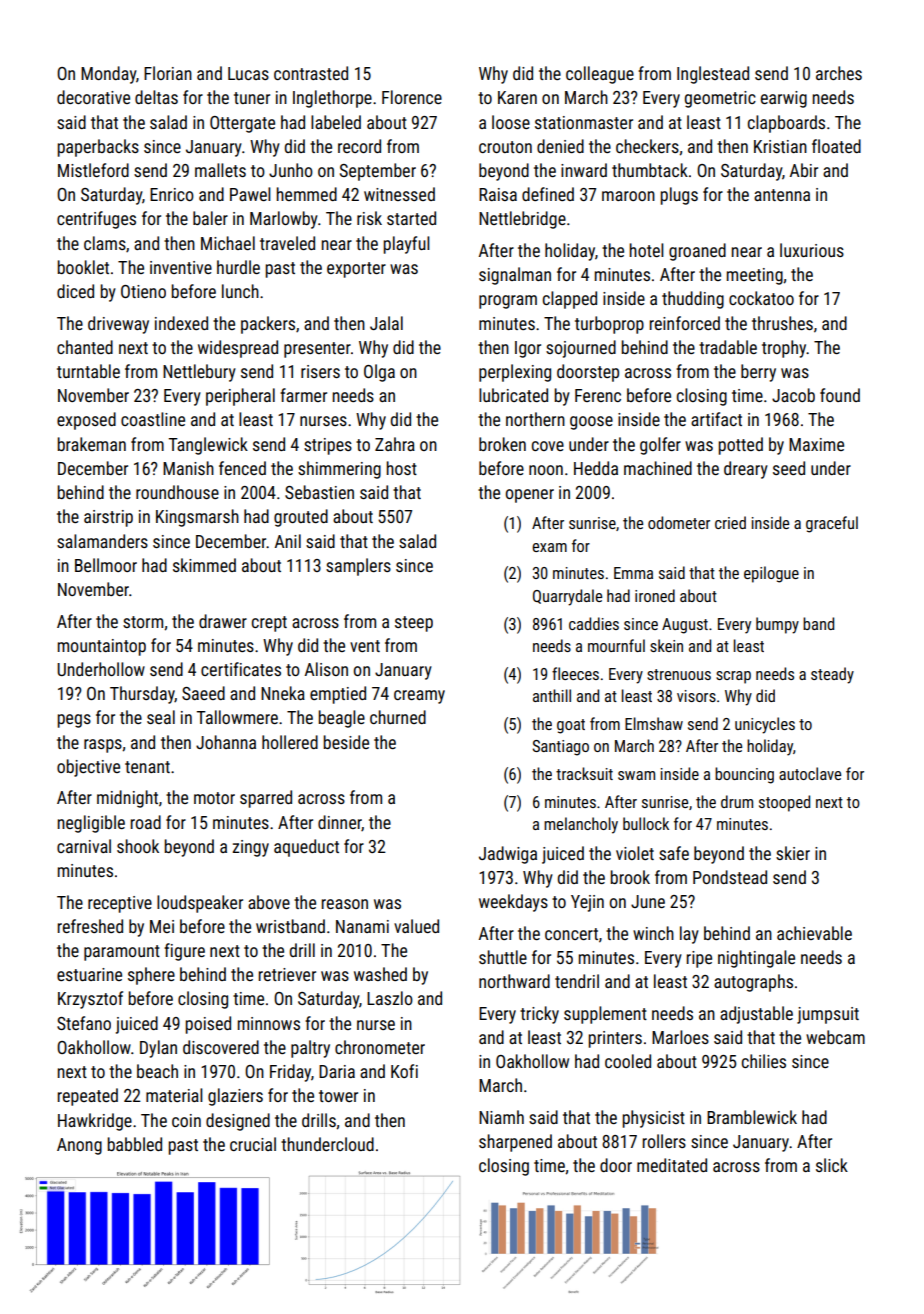 This image has height=1314, width=924. I want to click on Florence, so click(412, 97).
